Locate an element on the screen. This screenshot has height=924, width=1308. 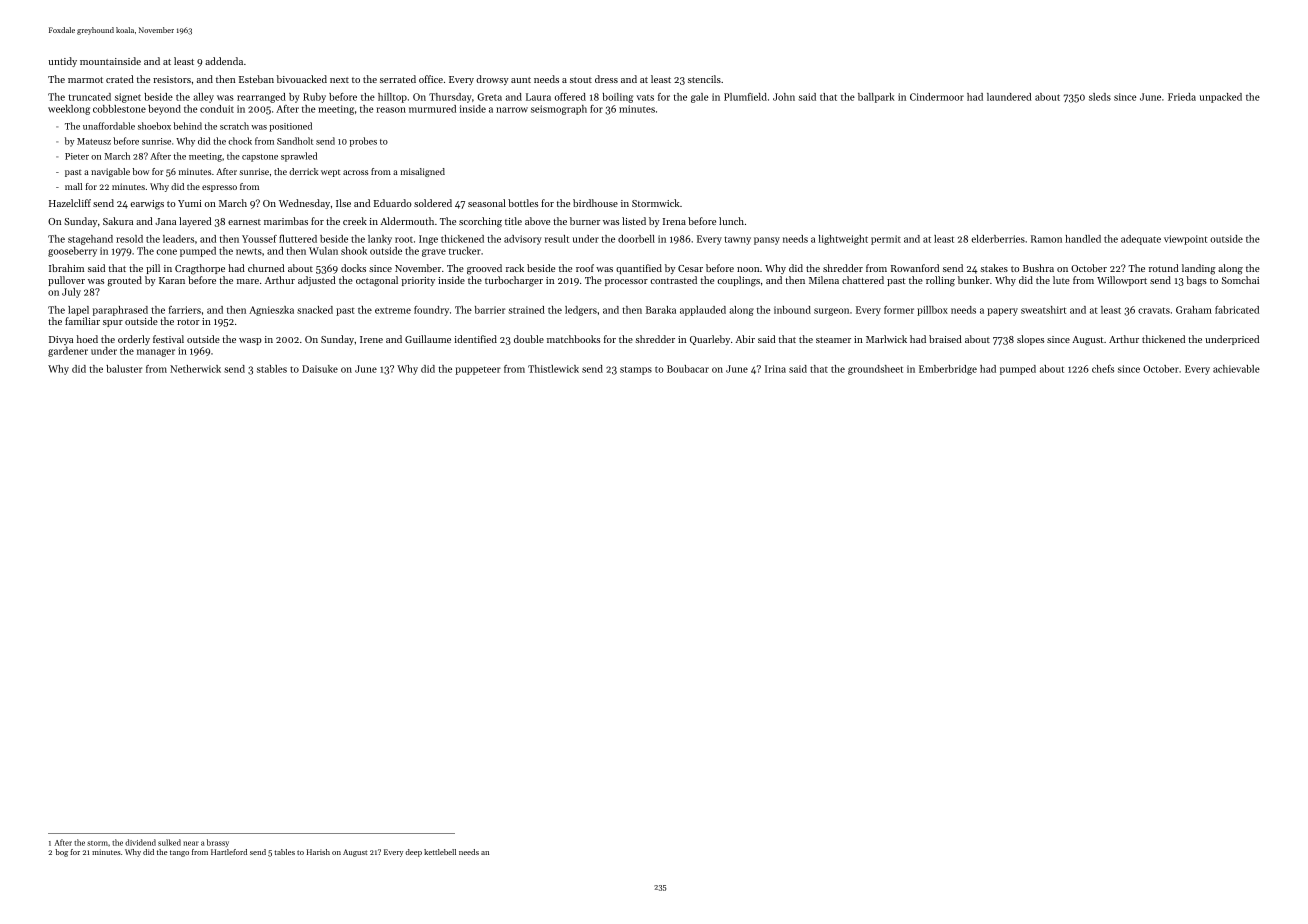
viewpoint is located at coordinates (1185, 240).
